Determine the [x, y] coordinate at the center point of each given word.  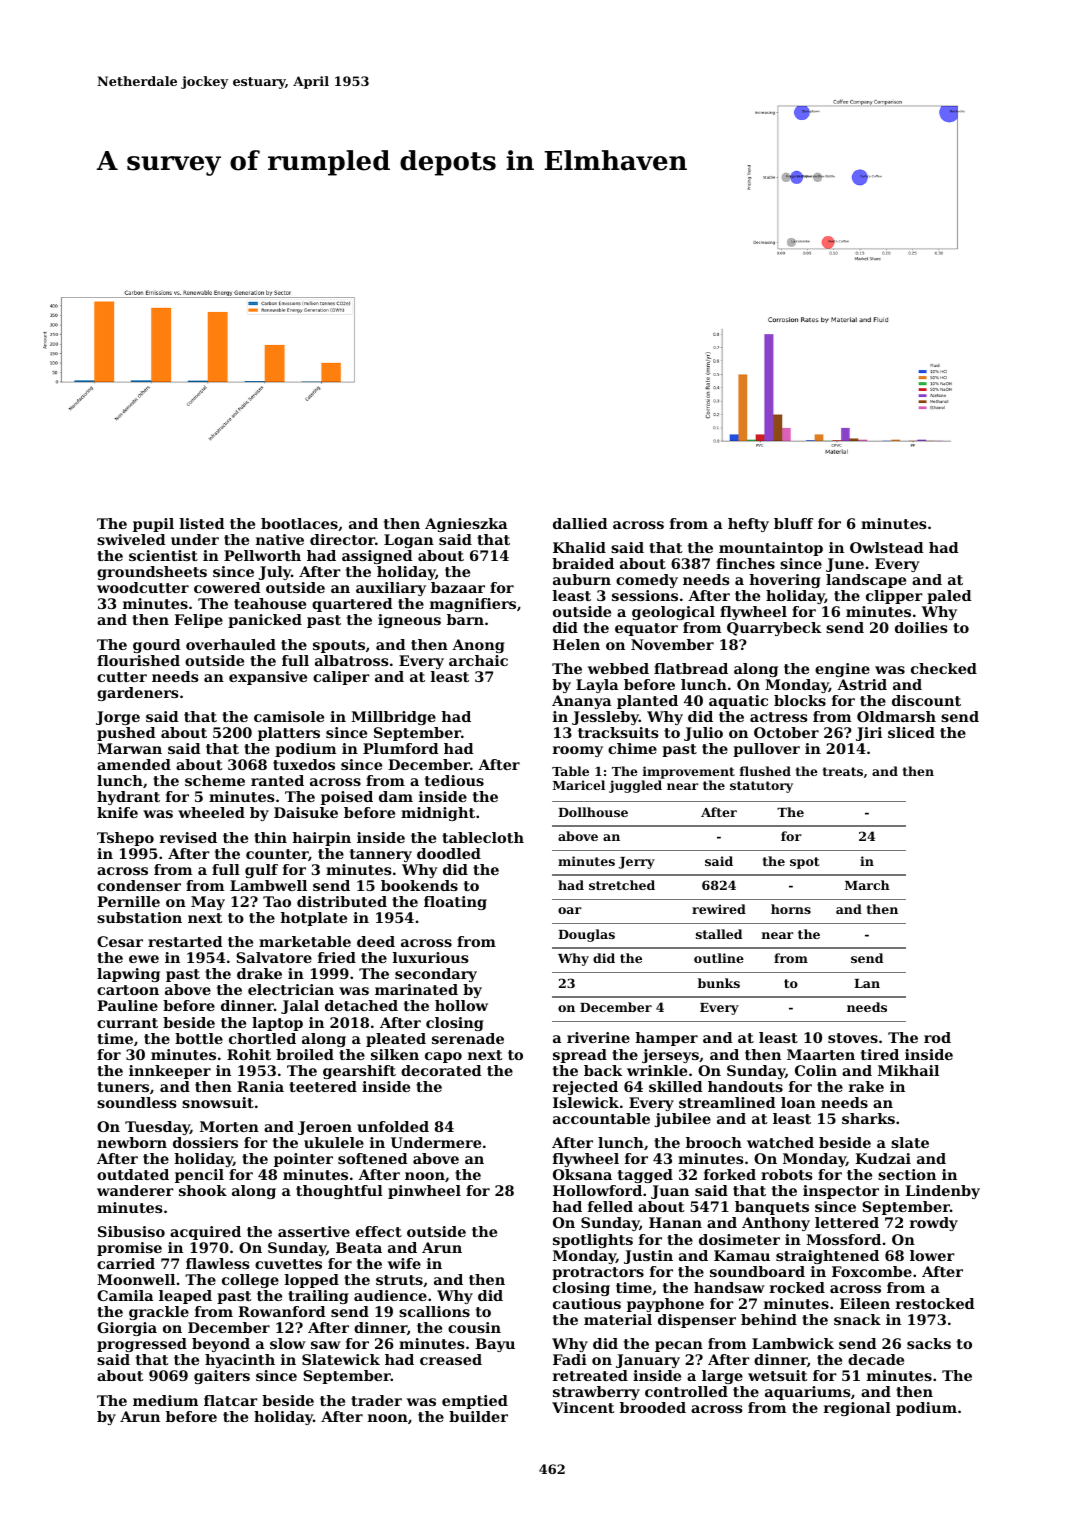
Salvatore [274, 957]
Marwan [129, 748]
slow [288, 1343]
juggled [635, 786]
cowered [227, 587]
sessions [645, 595]
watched [780, 1142]
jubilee [682, 1120]
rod [937, 1037]
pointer [303, 1160]
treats [843, 771]
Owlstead [887, 547]
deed [376, 941]
